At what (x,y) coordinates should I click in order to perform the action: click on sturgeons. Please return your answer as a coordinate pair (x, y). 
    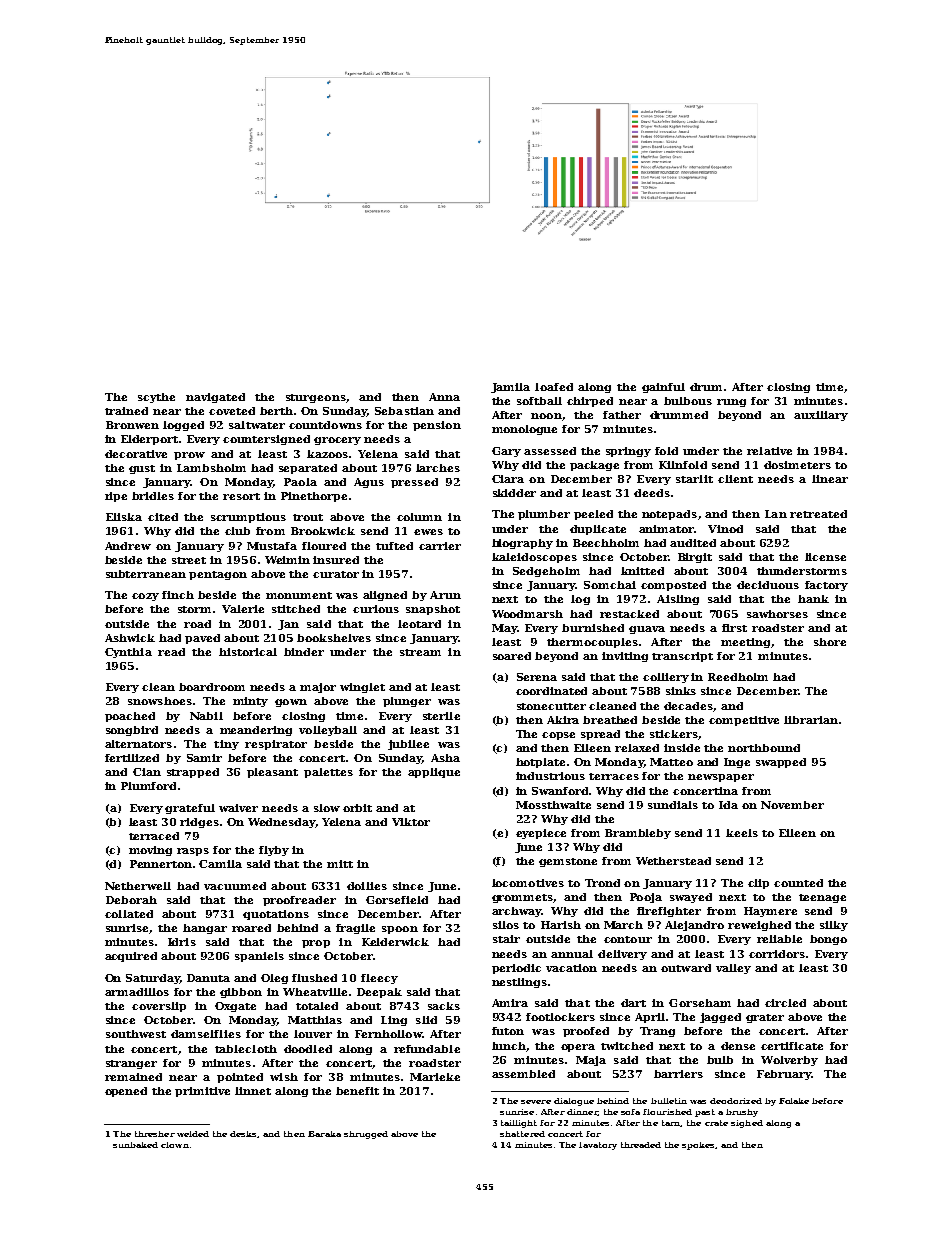
    Looking at the image, I should click on (316, 398).
